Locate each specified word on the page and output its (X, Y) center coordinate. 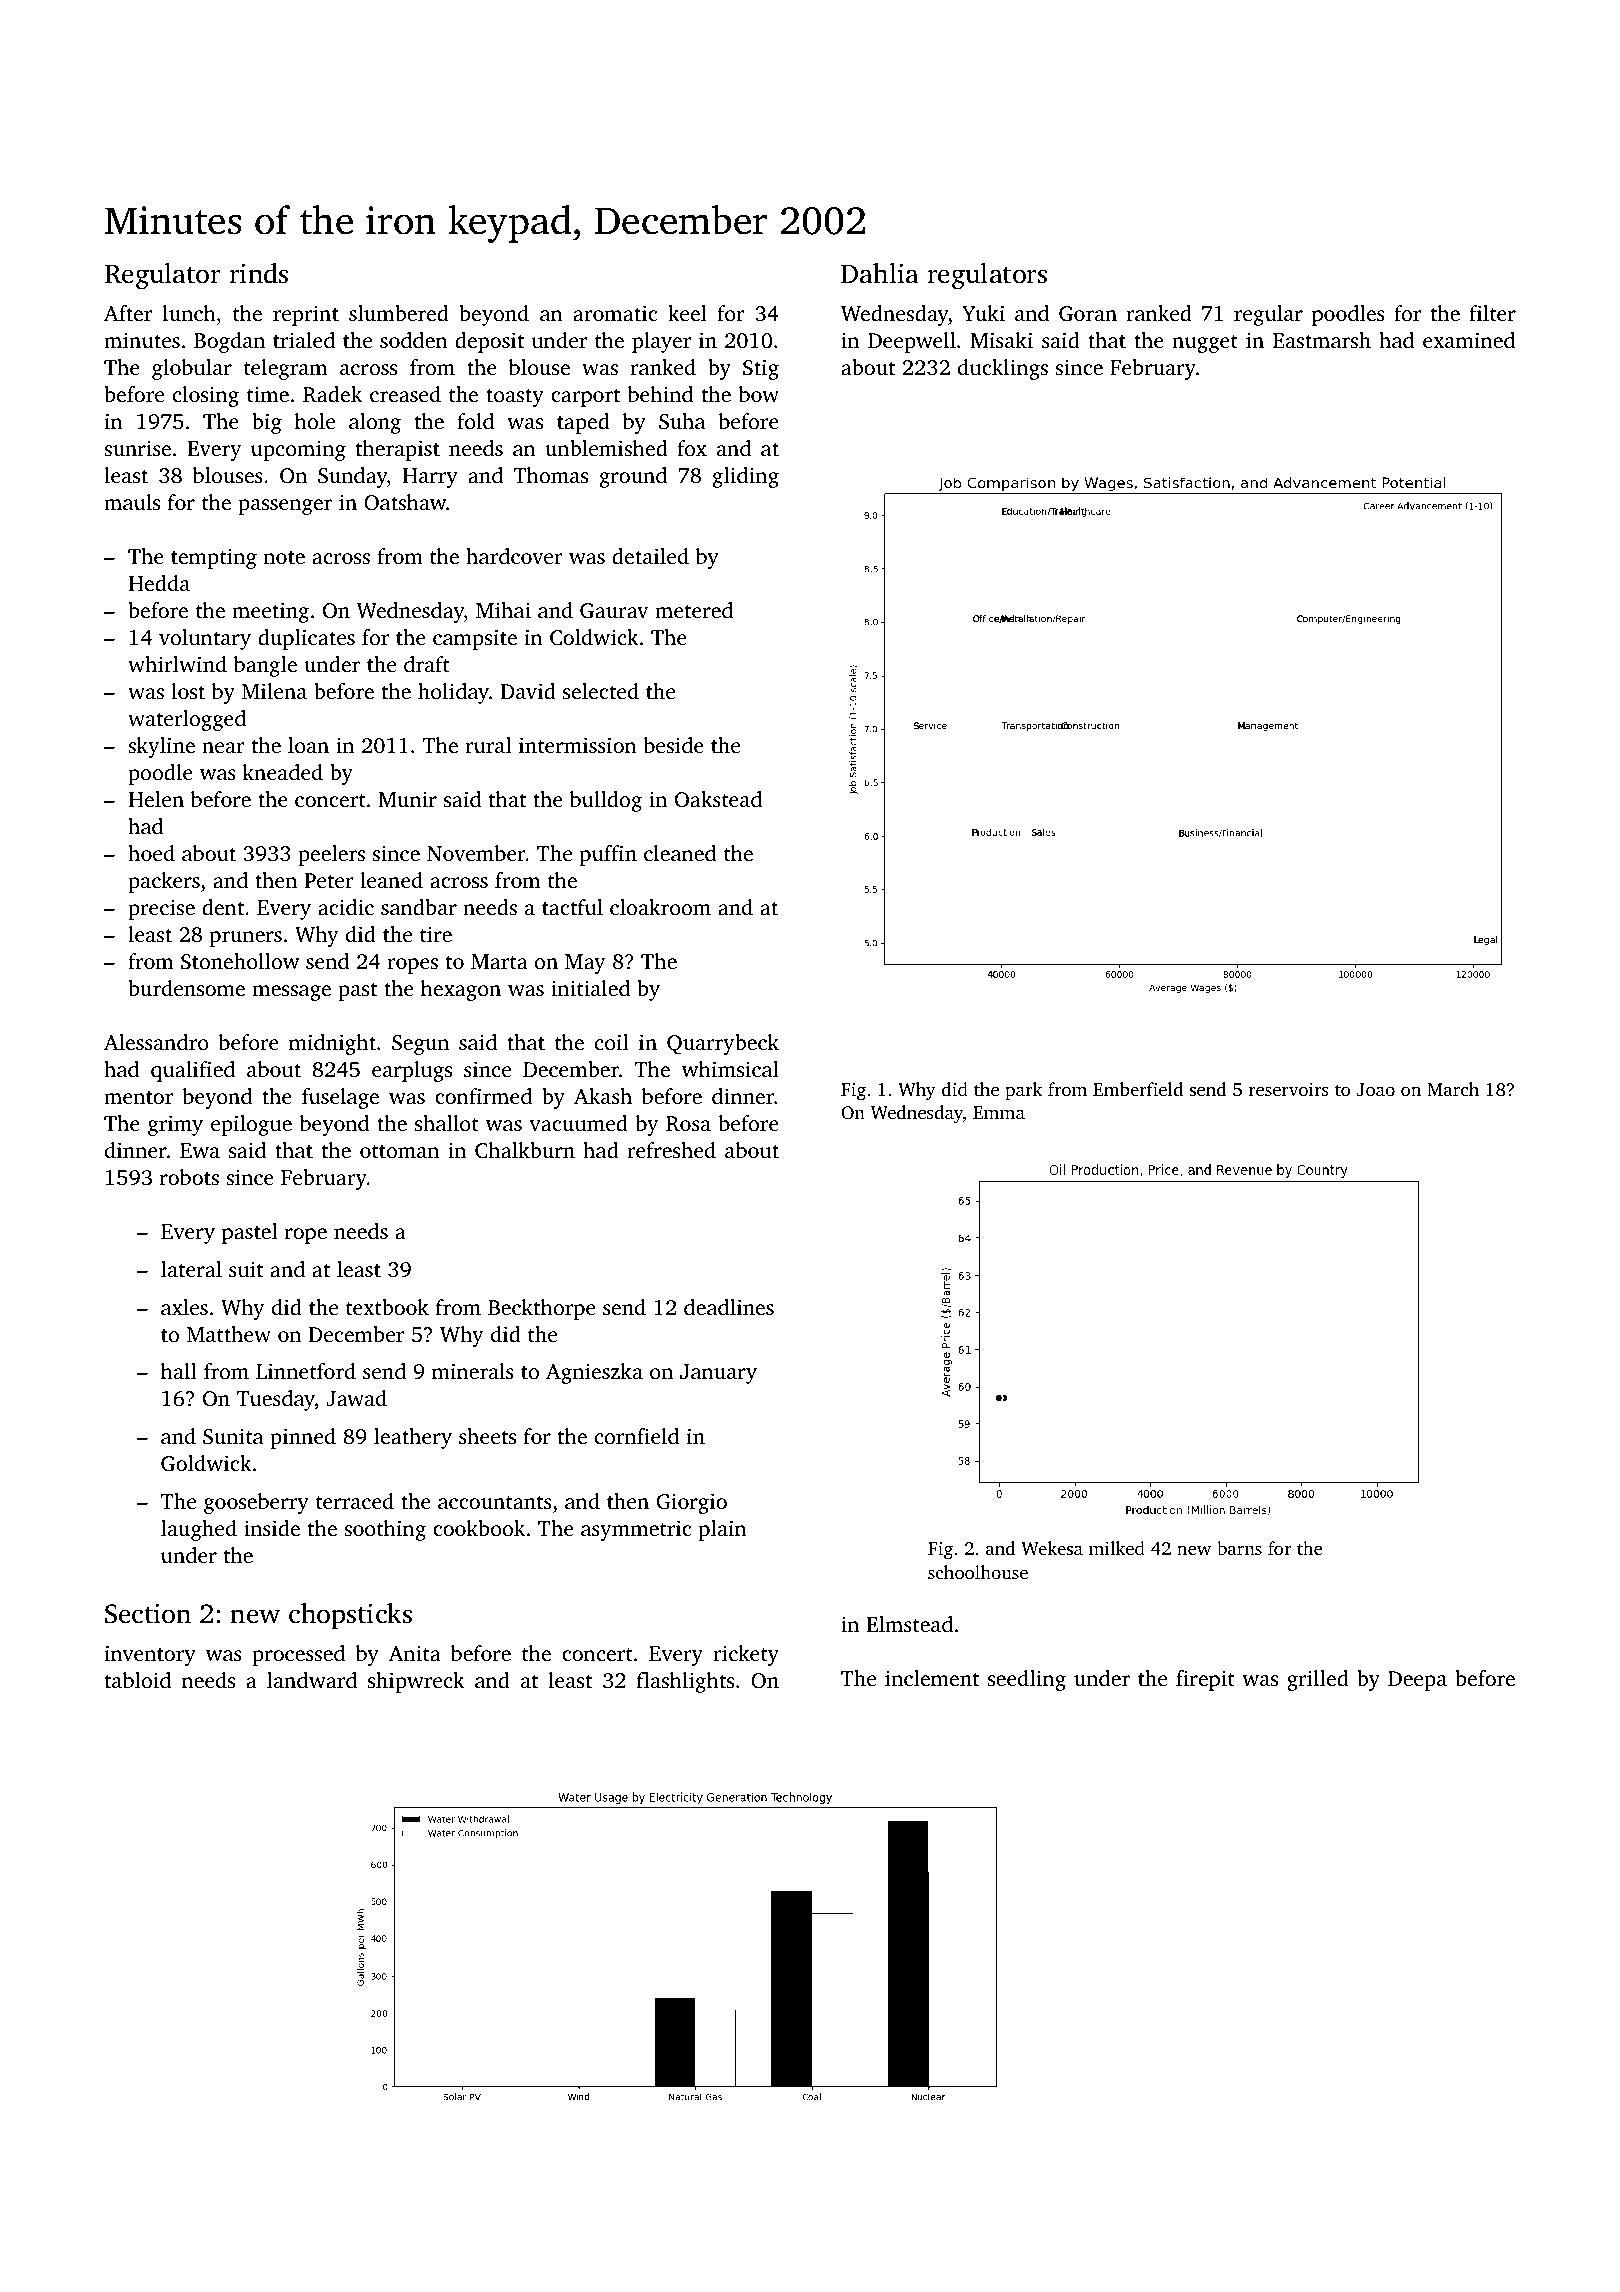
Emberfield (1138, 1089)
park (1023, 1091)
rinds (258, 273)
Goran (1088, 314)
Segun (420, 1045)
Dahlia (880, 273)
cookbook (479, 1528)
